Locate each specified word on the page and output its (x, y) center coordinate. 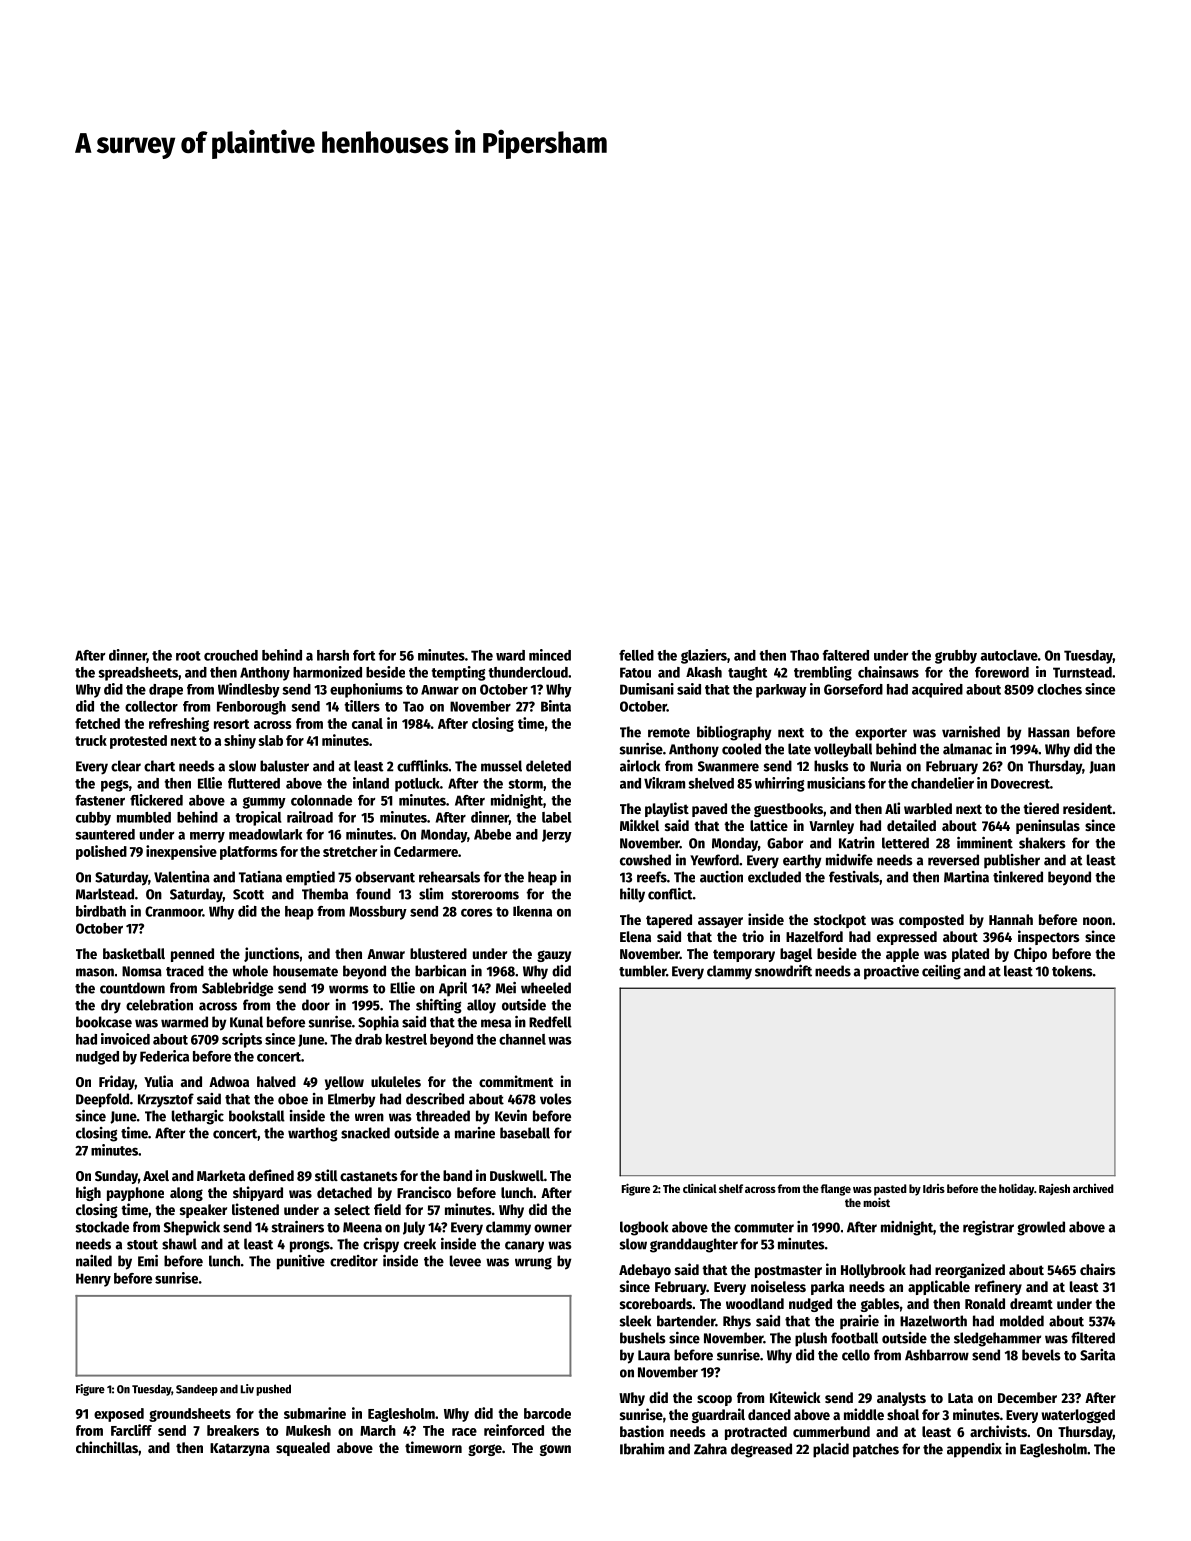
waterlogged (1078, 1416)
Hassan (1049, 732)
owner (553, 1228)
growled (1041, 1228)
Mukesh (308, 1430)
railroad (310, 817)
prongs (310, 1247)
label (556, 817)
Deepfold (102, 1100)
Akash (704, 672)
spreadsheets (138, 674)
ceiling (941, 972)
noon (1097, 921)
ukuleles (396, 1081)
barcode (547, 1413)
